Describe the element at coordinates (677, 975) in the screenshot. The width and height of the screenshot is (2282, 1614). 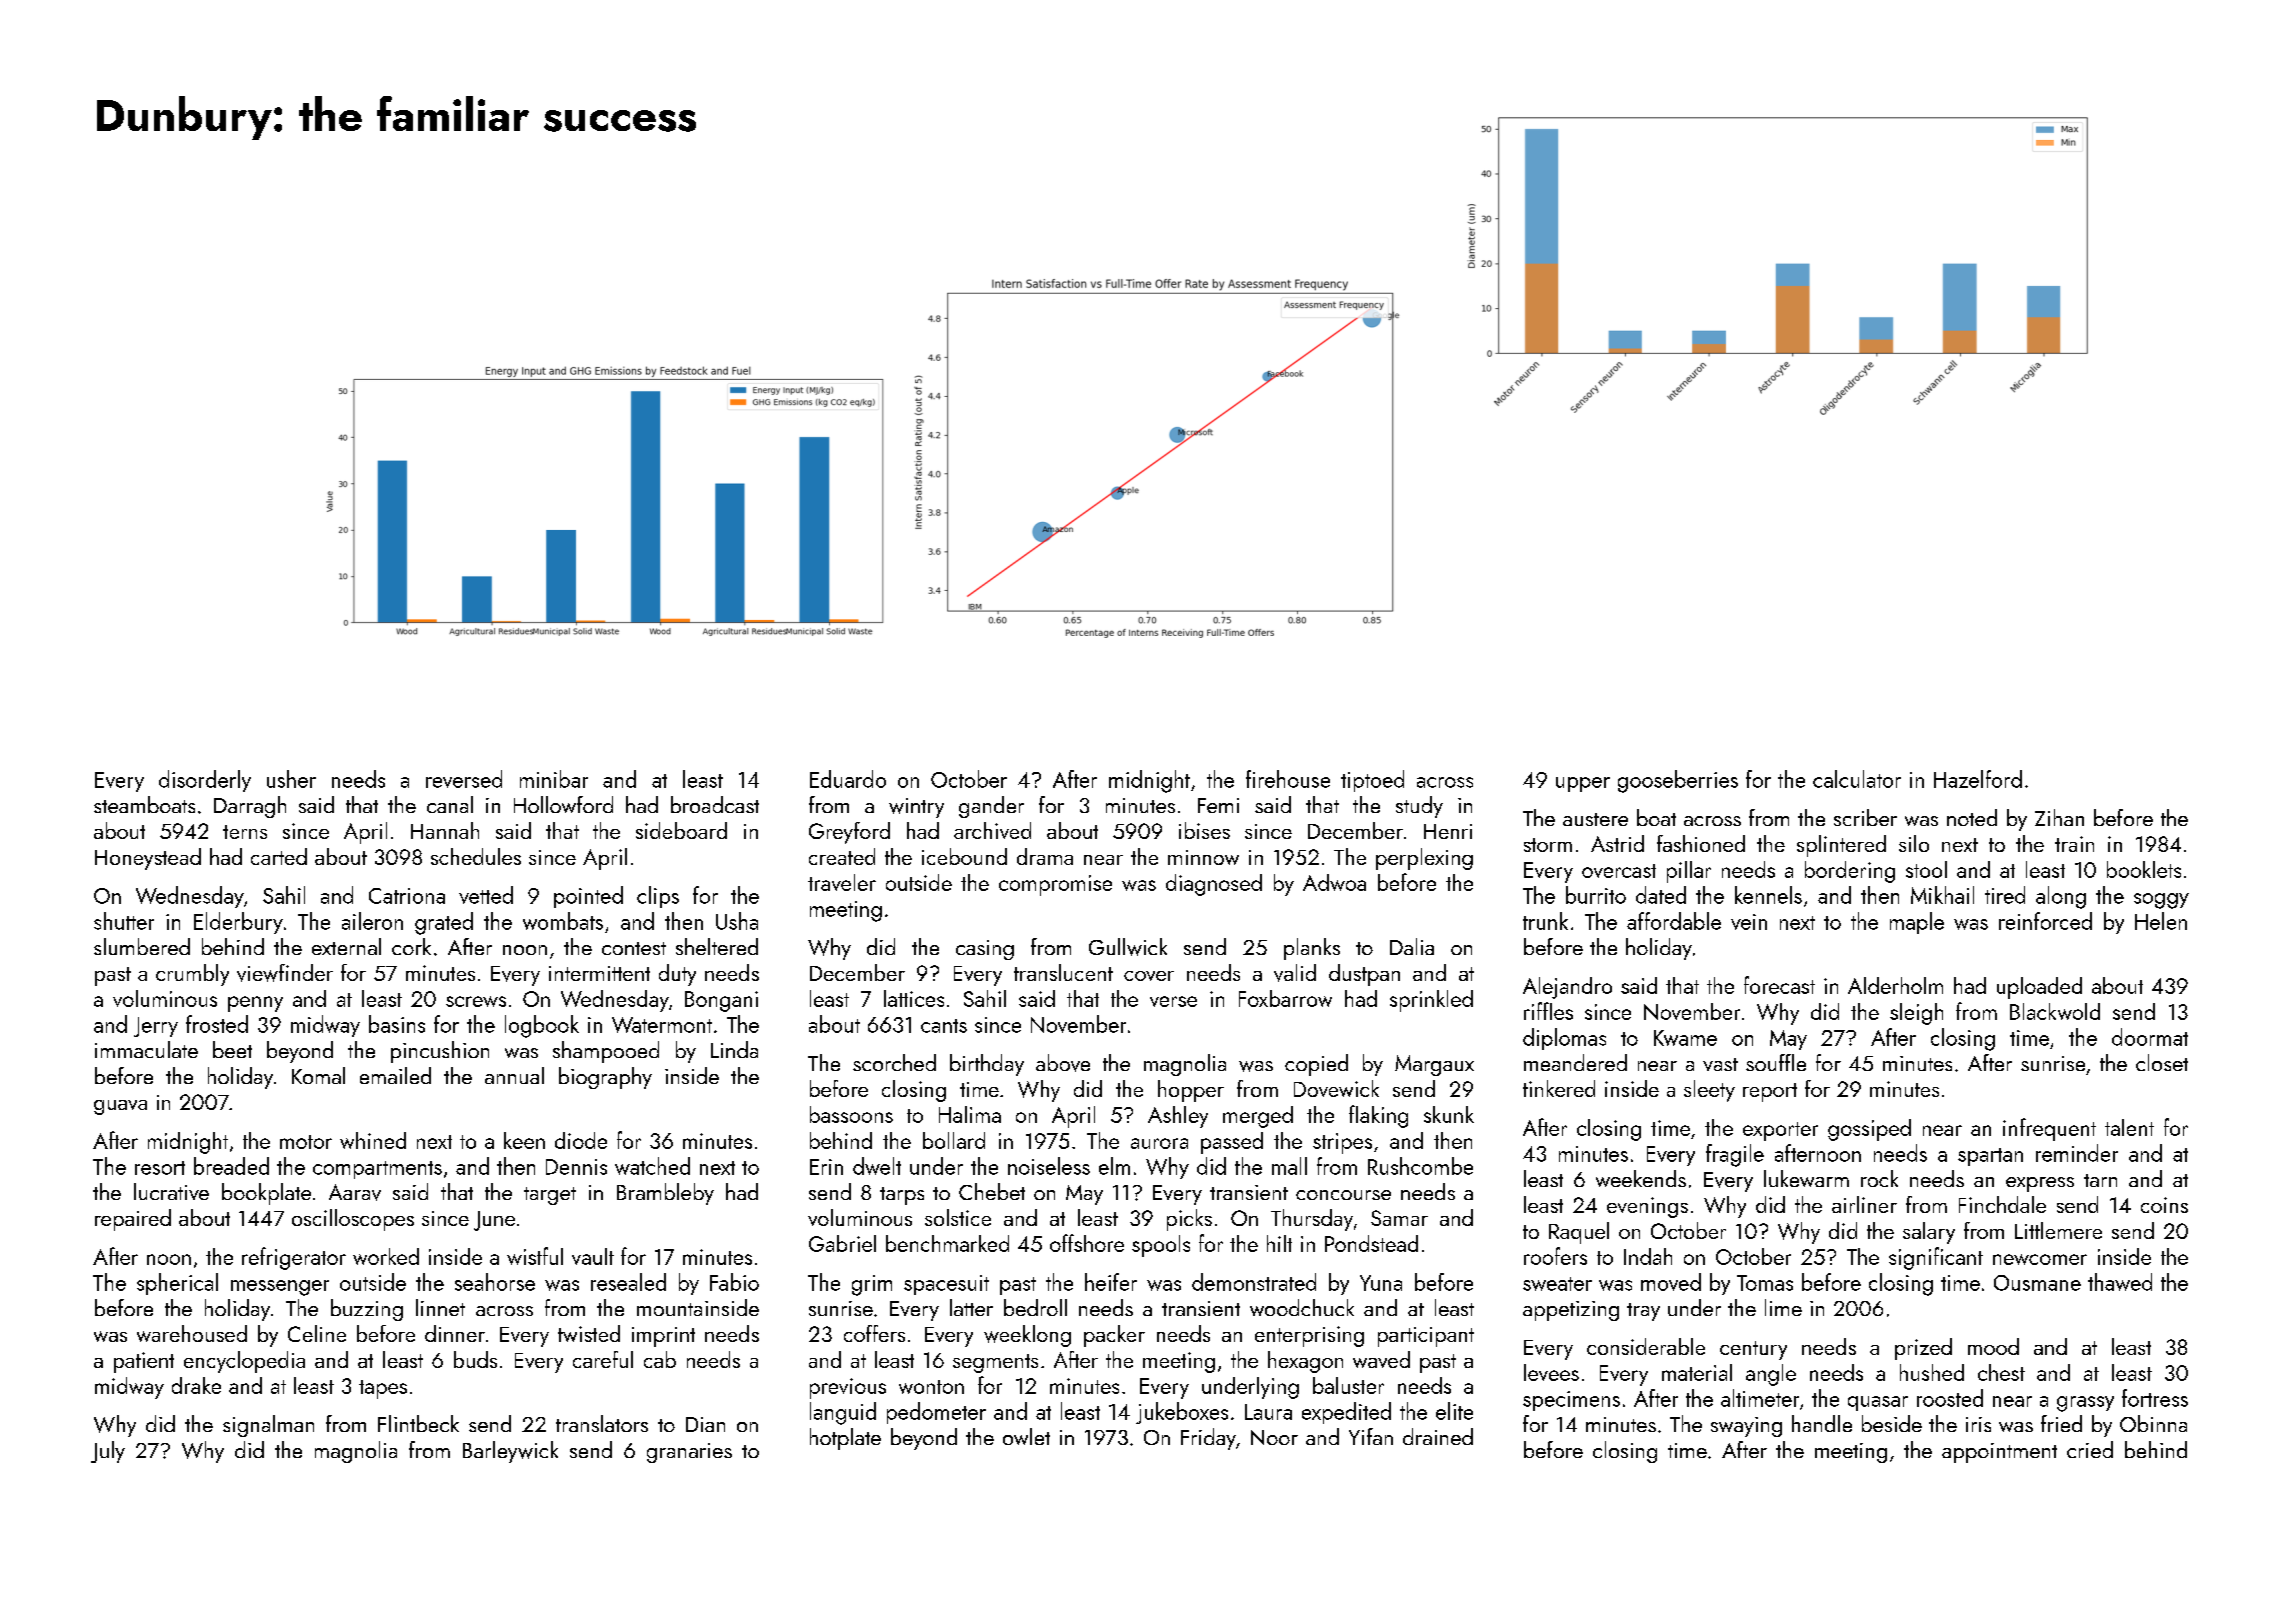
I see `duty` at that location.
